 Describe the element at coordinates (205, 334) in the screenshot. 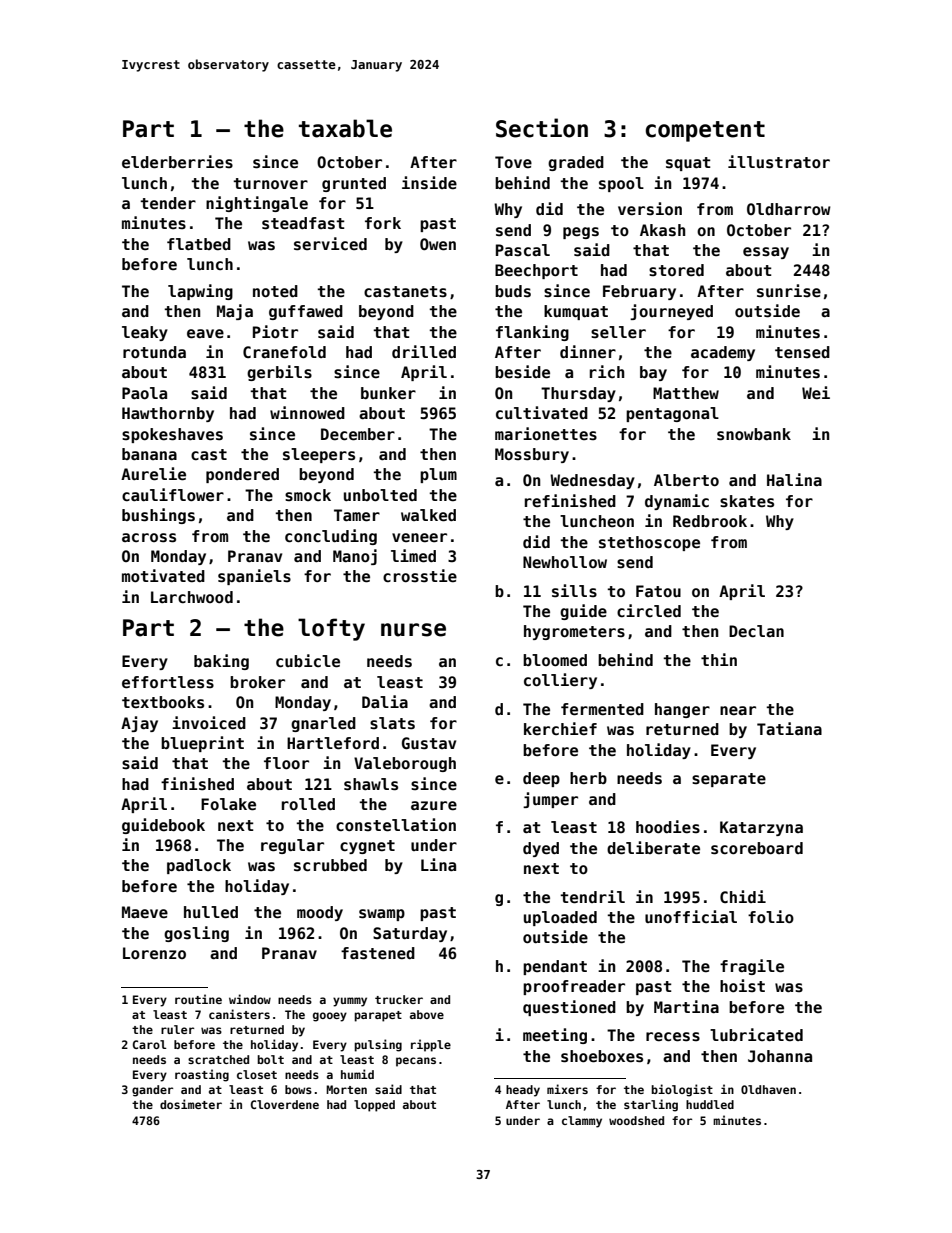

I see `eave` at that location.
